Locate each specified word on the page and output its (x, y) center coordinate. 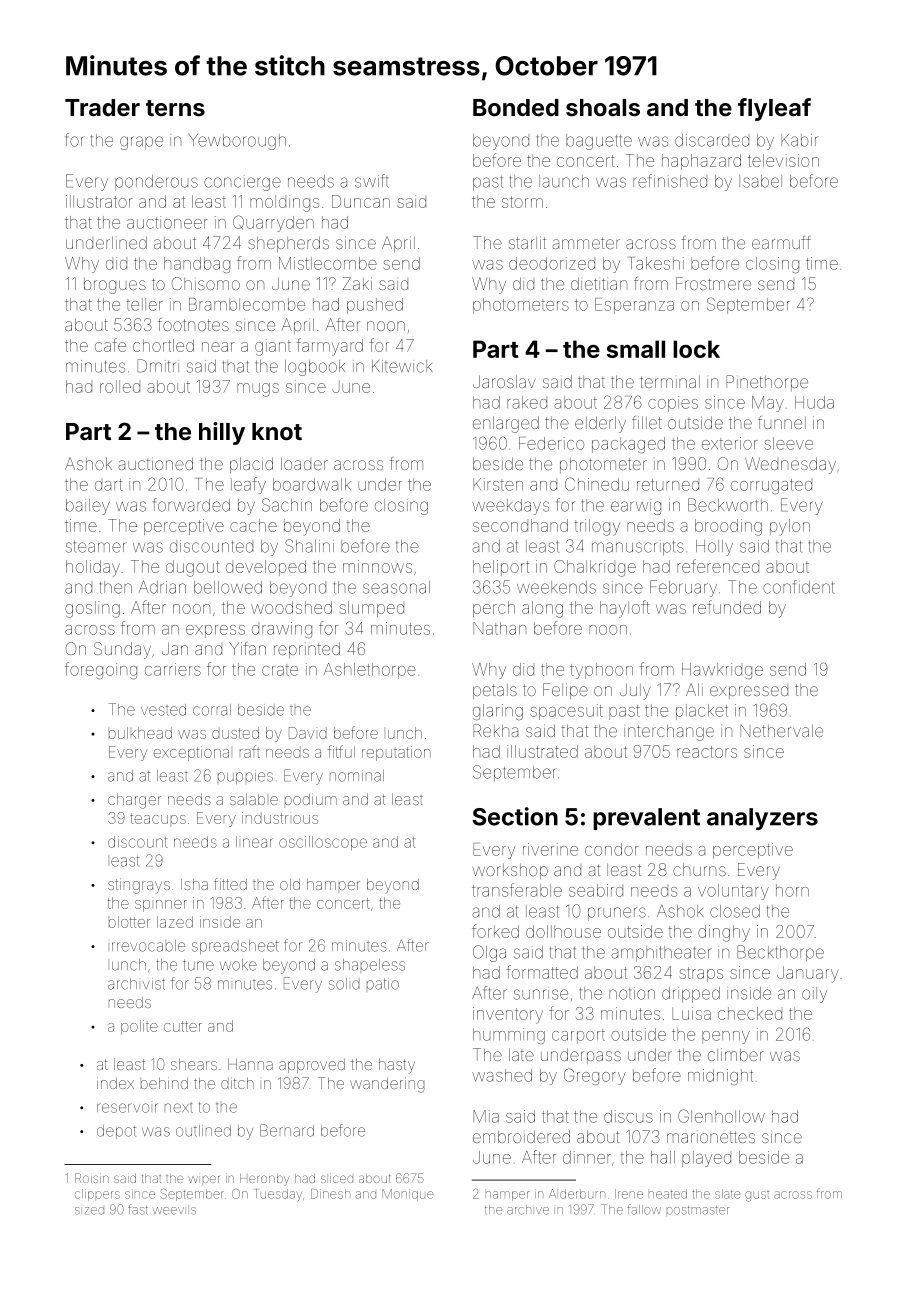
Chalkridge (595, 568)
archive (528, 1210)
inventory (508, 1015)
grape (141, 143)
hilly (222, 433)
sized (89, 1211)
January (808, 974)
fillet (647, 422)
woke (238, 965)
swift (372, 181)
